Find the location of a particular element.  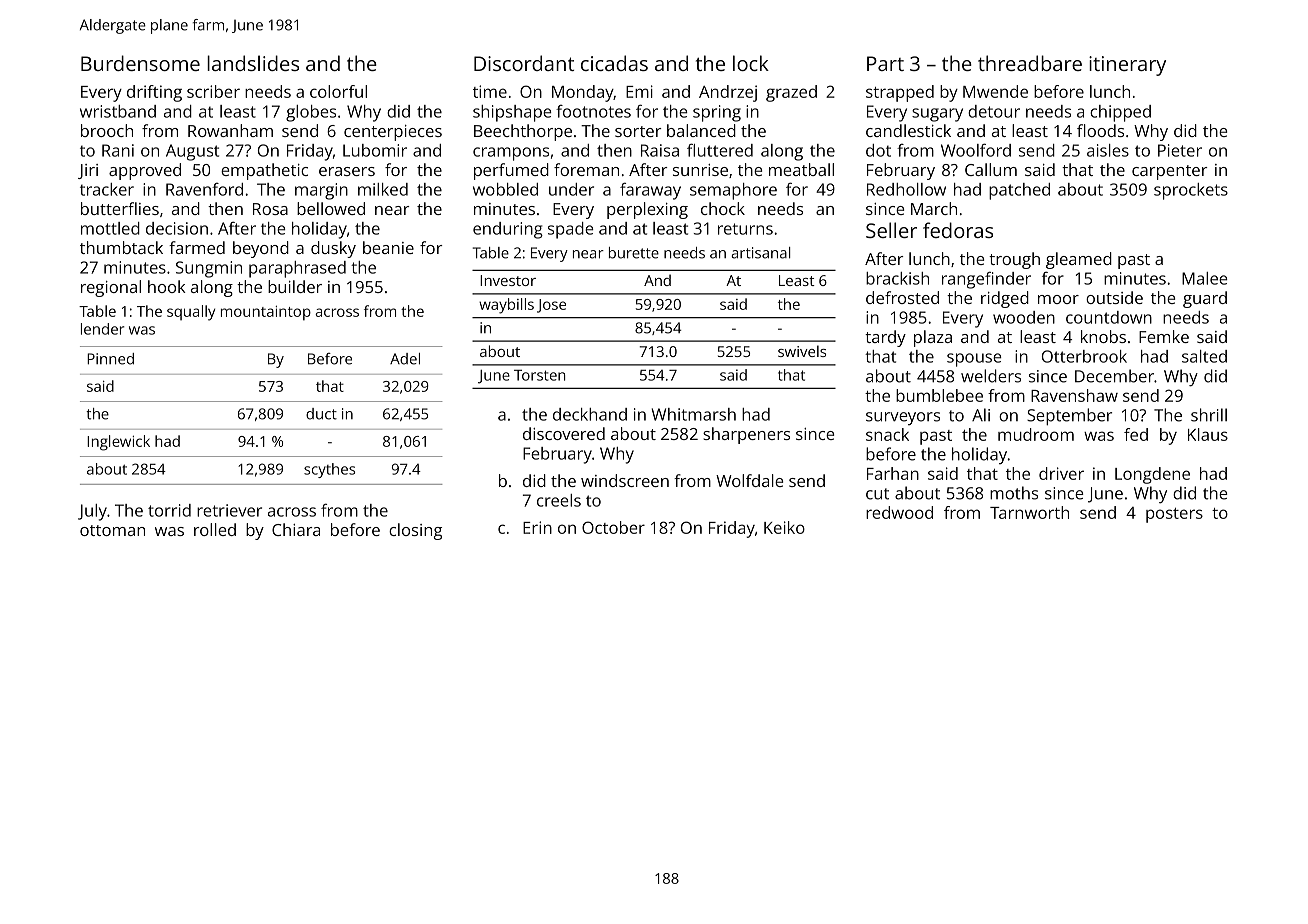

centerpieces is located at coordinates (393, 133).
